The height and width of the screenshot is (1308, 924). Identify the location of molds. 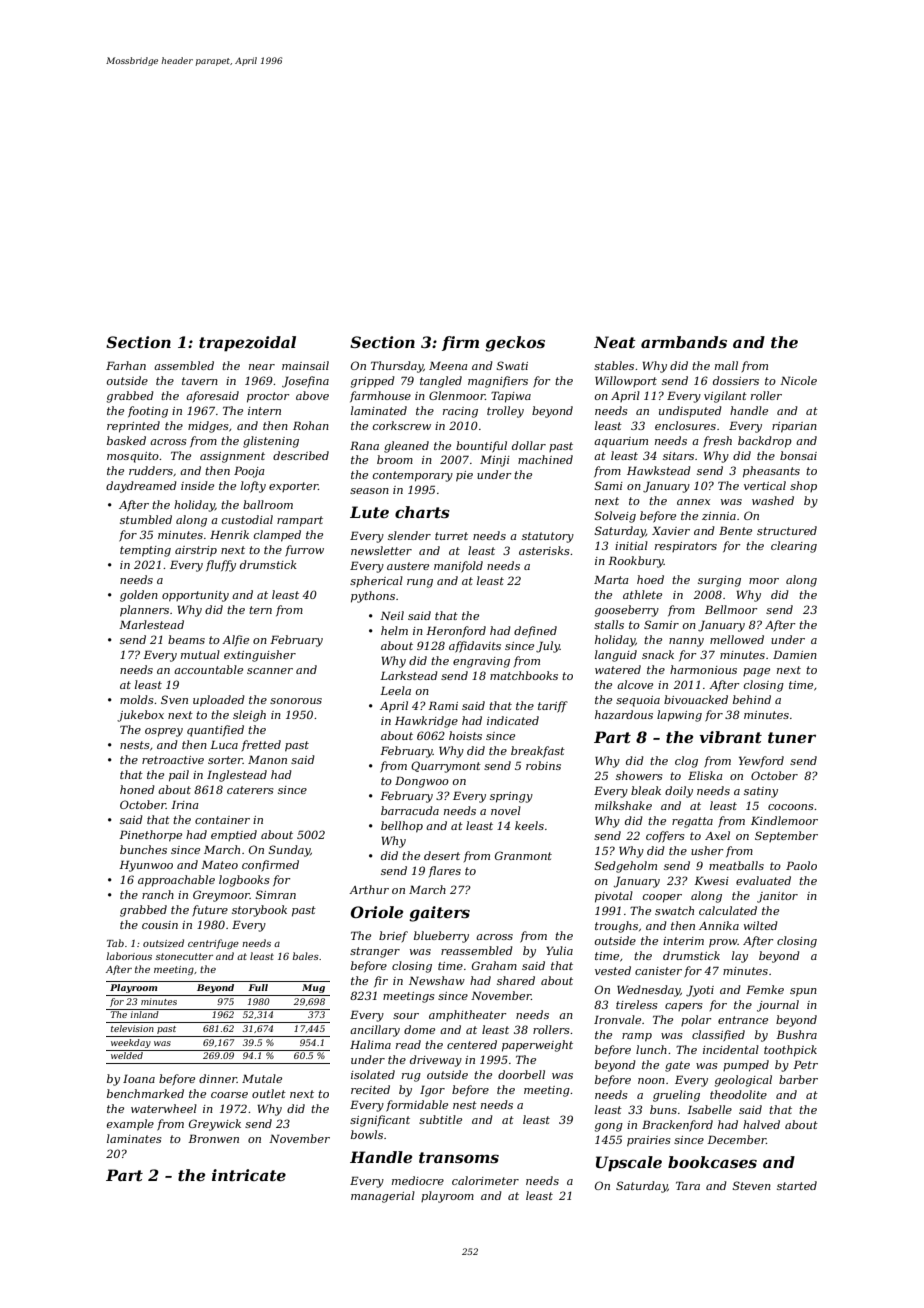
(137, 699).
